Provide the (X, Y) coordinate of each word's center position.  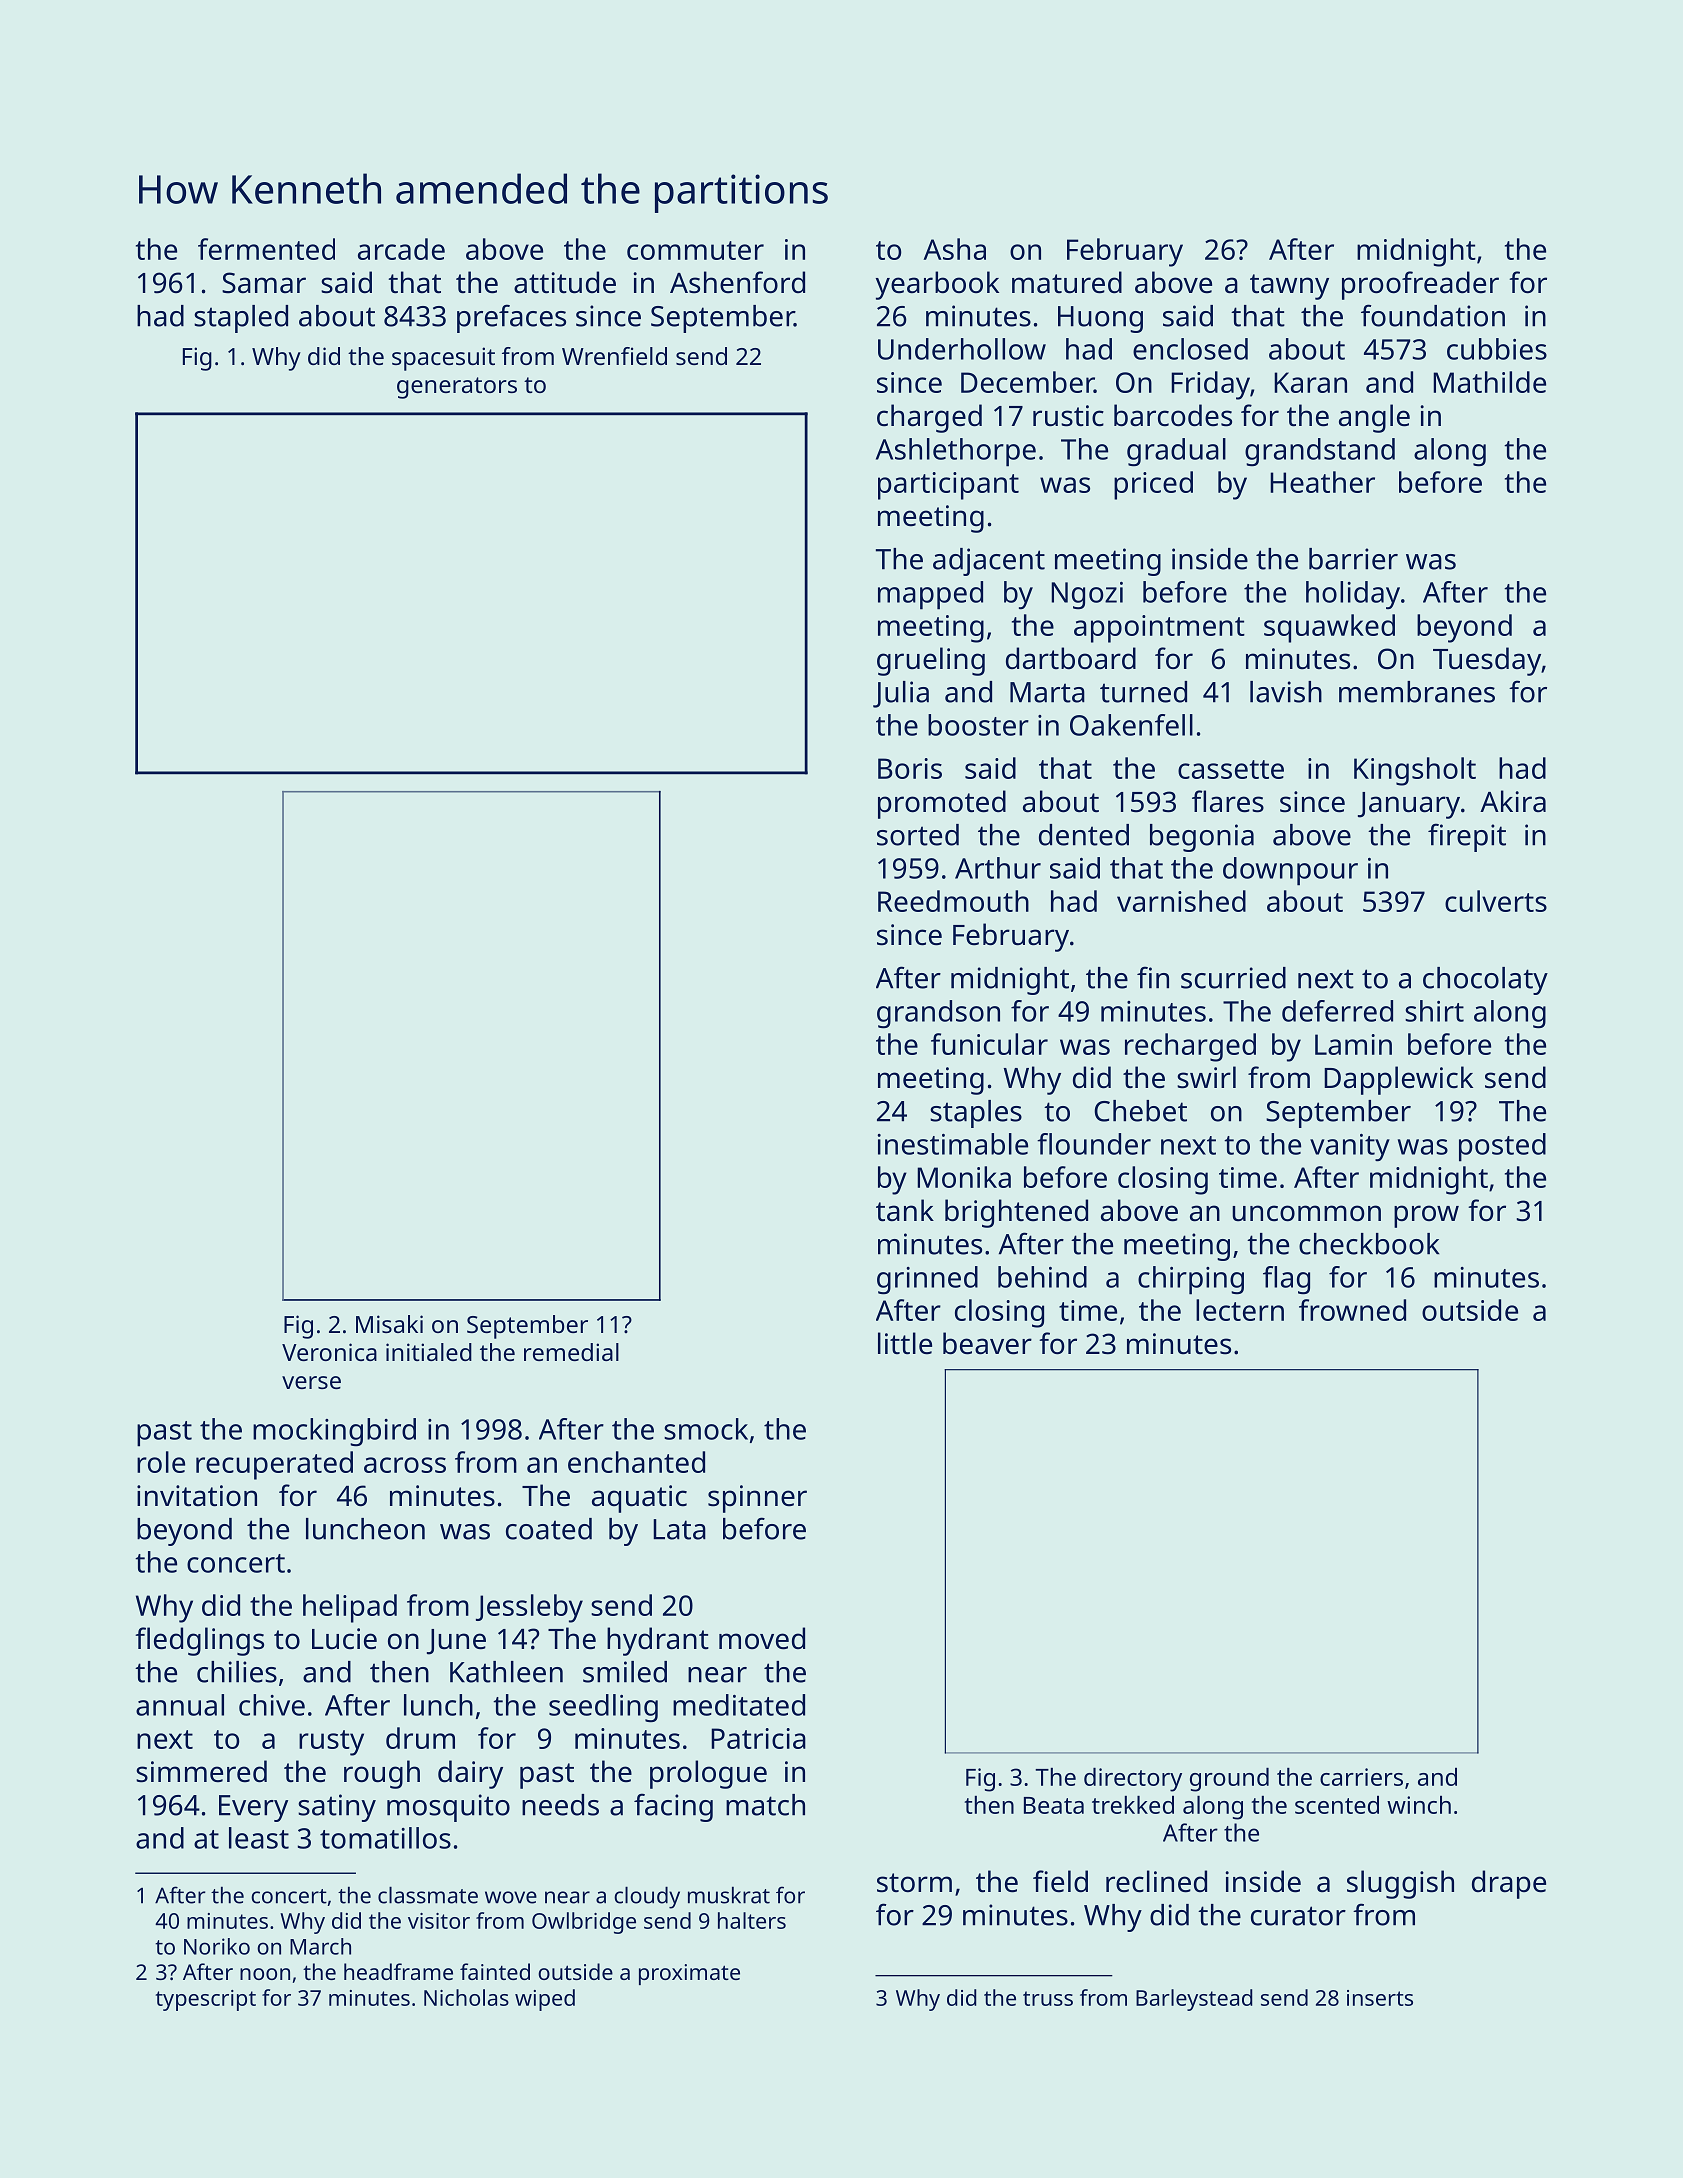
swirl (1206, 1077)
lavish (1286, 692)
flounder (1094, 1144)
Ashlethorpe (956, 452)
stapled (241, 319)
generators (457, 388)
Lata (679, 1529)
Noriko (217, 1946)
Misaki (389, 1324)
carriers (1361, 1777)
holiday (1353, 595)
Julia (901, 694)
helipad (350, 1608)
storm (914, 1883)
